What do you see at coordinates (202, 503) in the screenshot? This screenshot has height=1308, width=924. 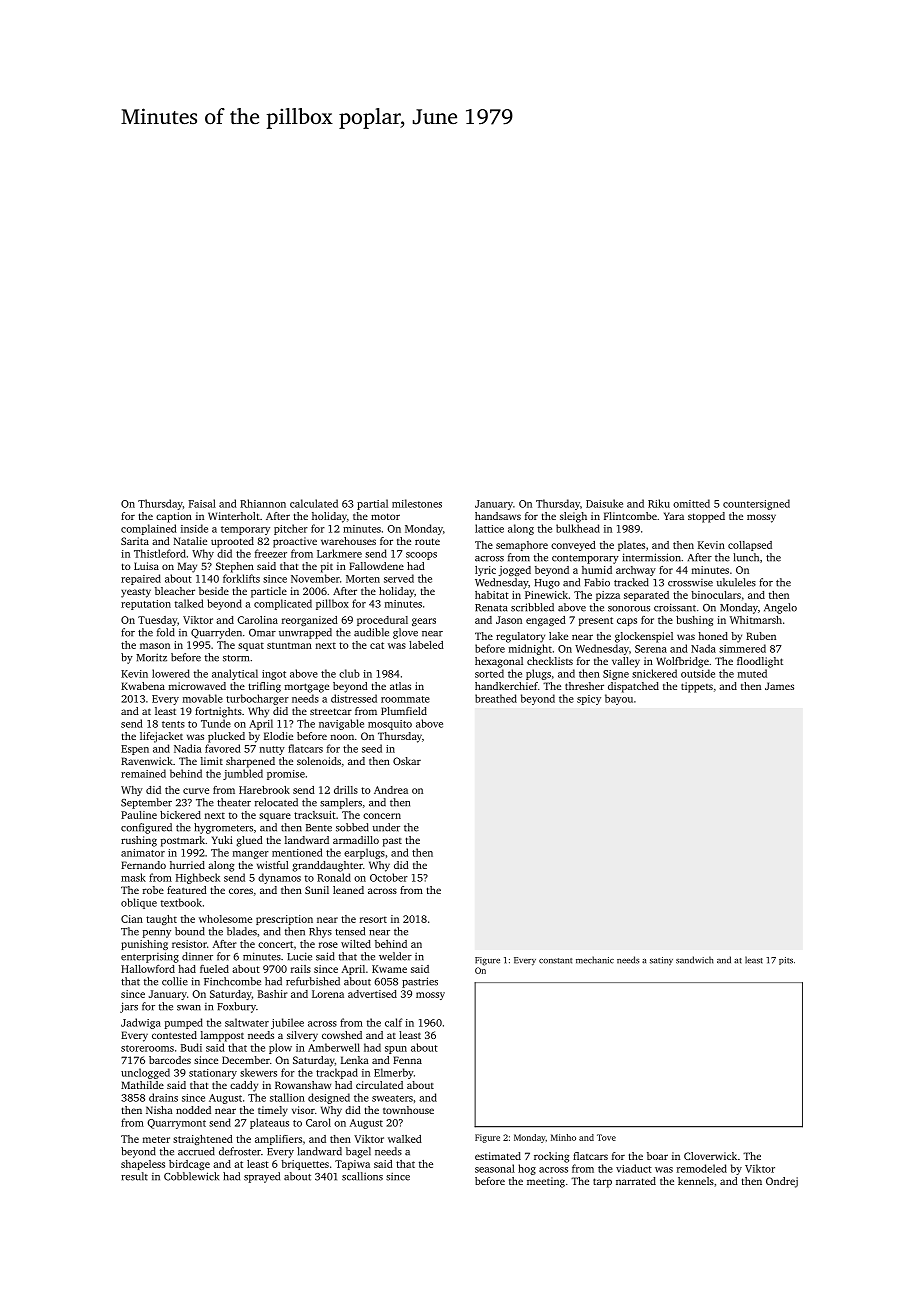 I see `Faisal` at bounding box center [202, 503].
